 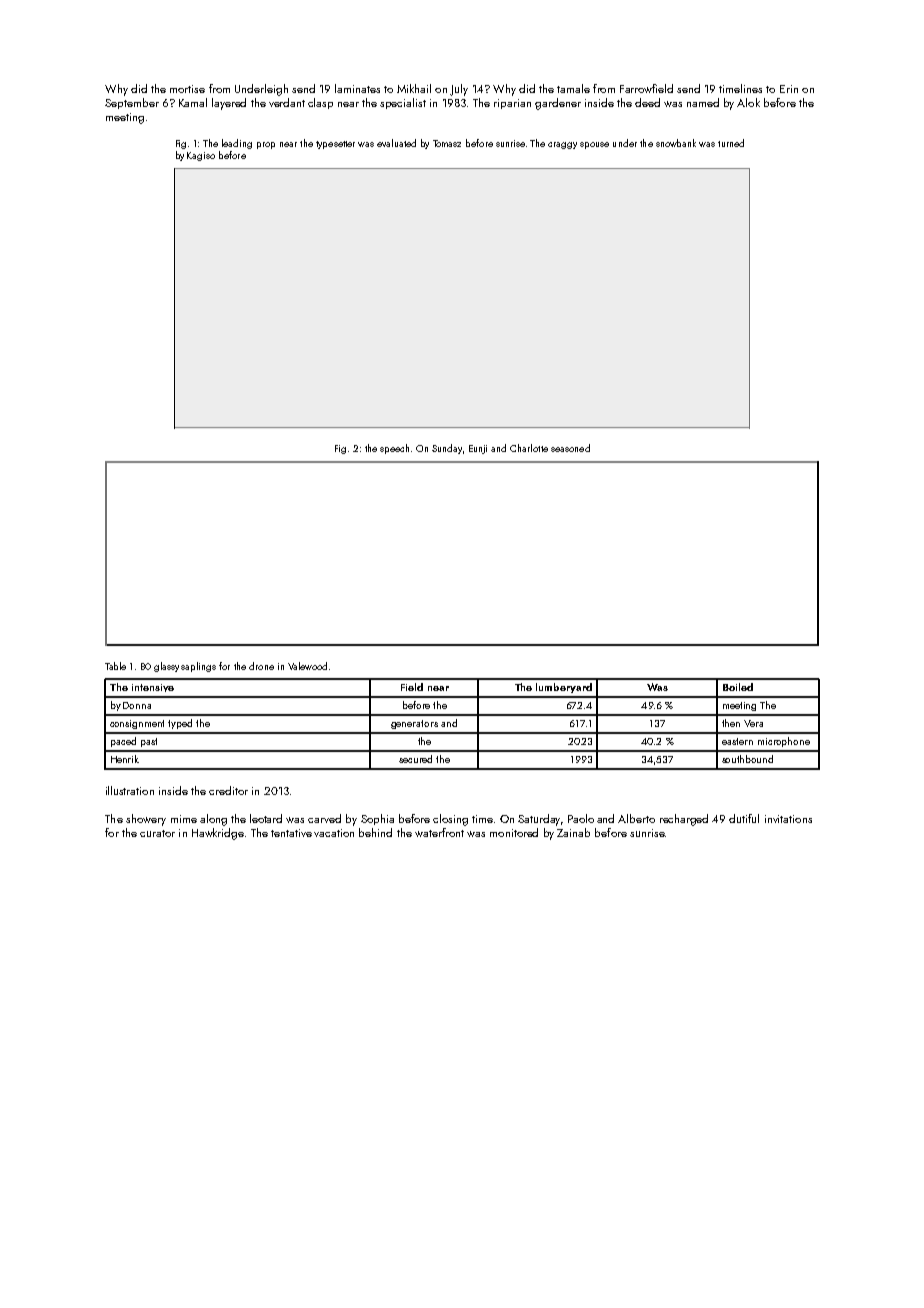 I want to click on Sunday, so click(x=447, y=449).
